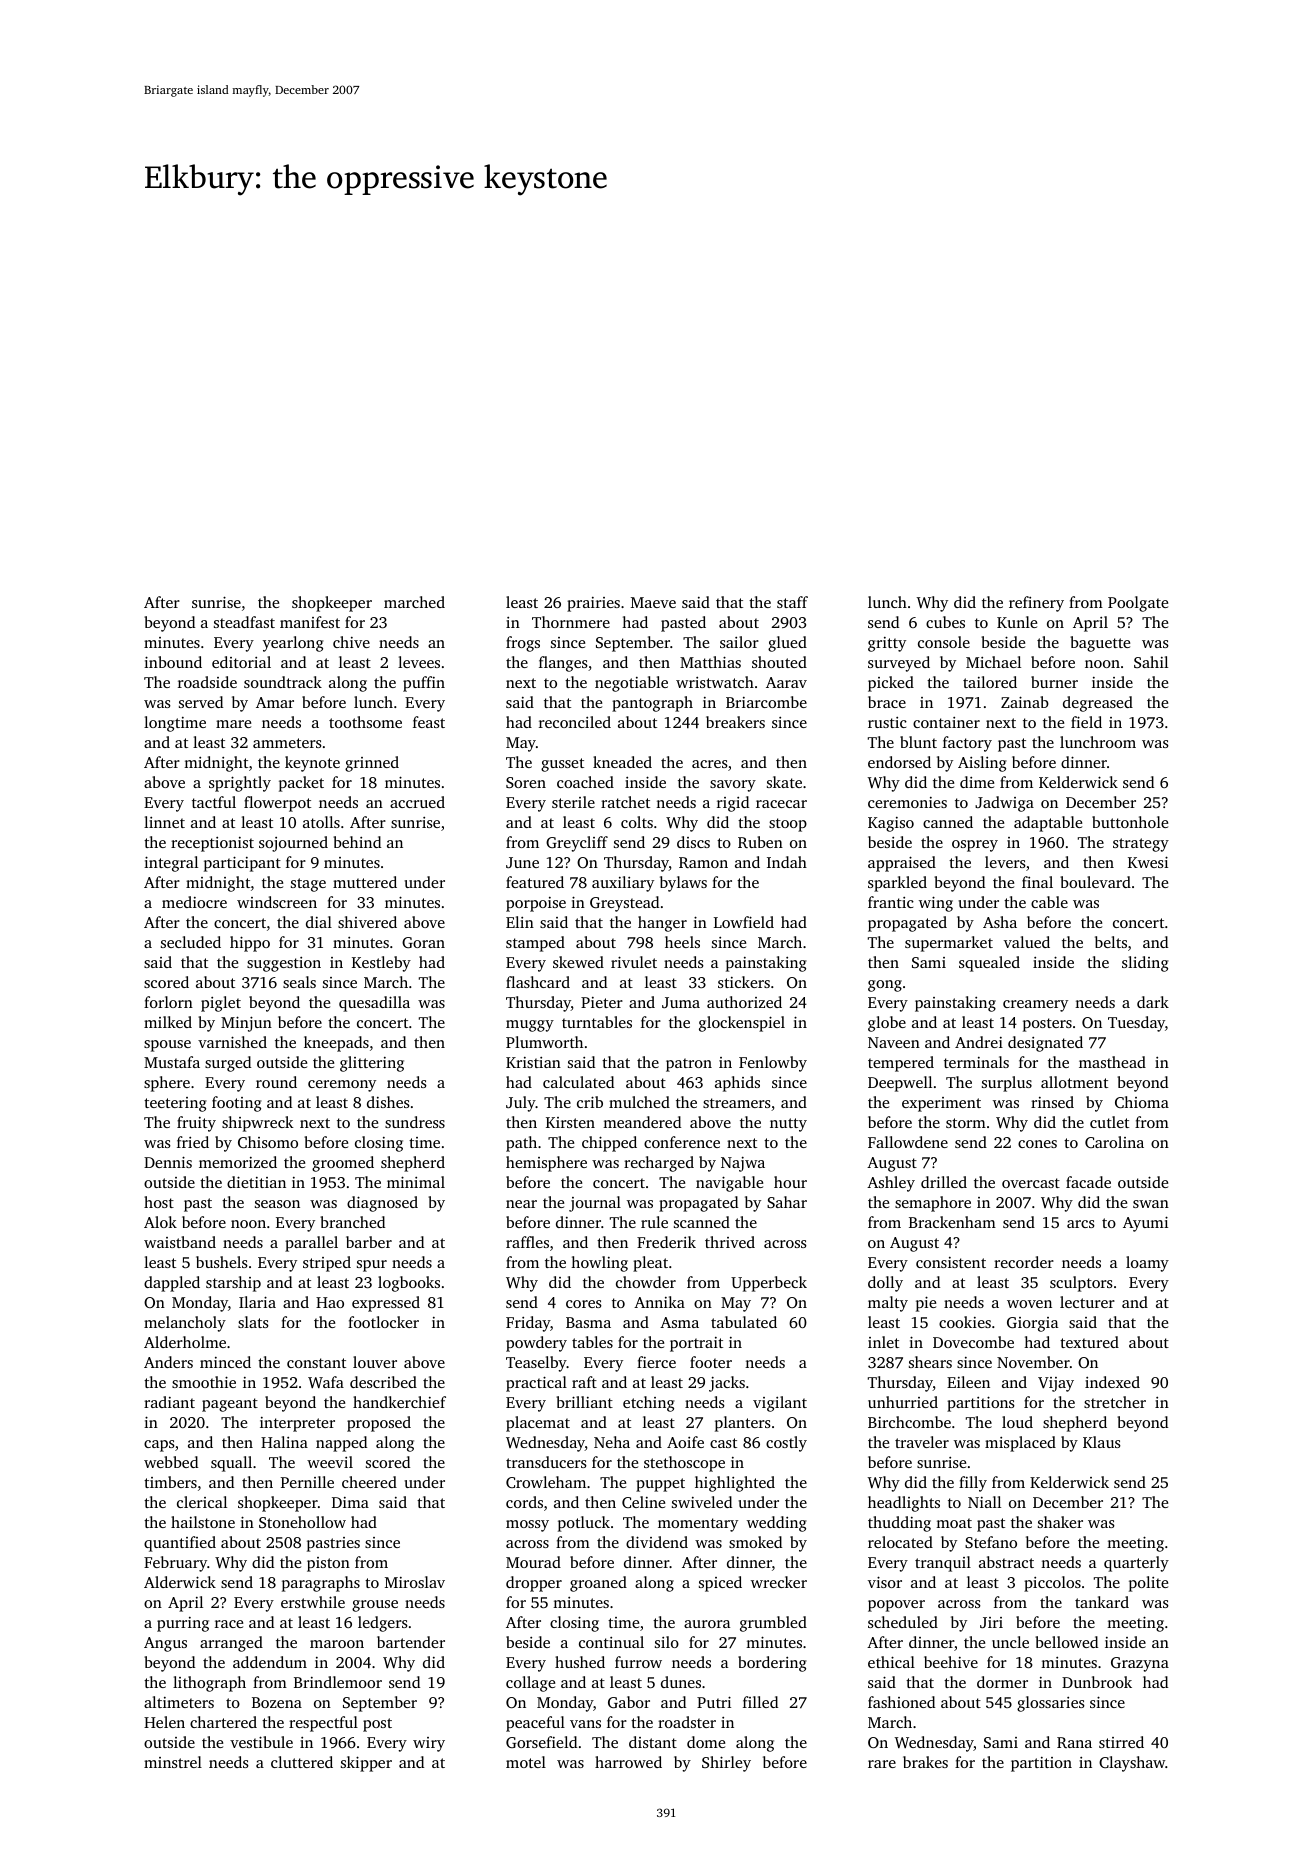 The image size is (1313, 1857). Describe the element at coordinates (945, 622) in the page. I see `cubes` at that location.
